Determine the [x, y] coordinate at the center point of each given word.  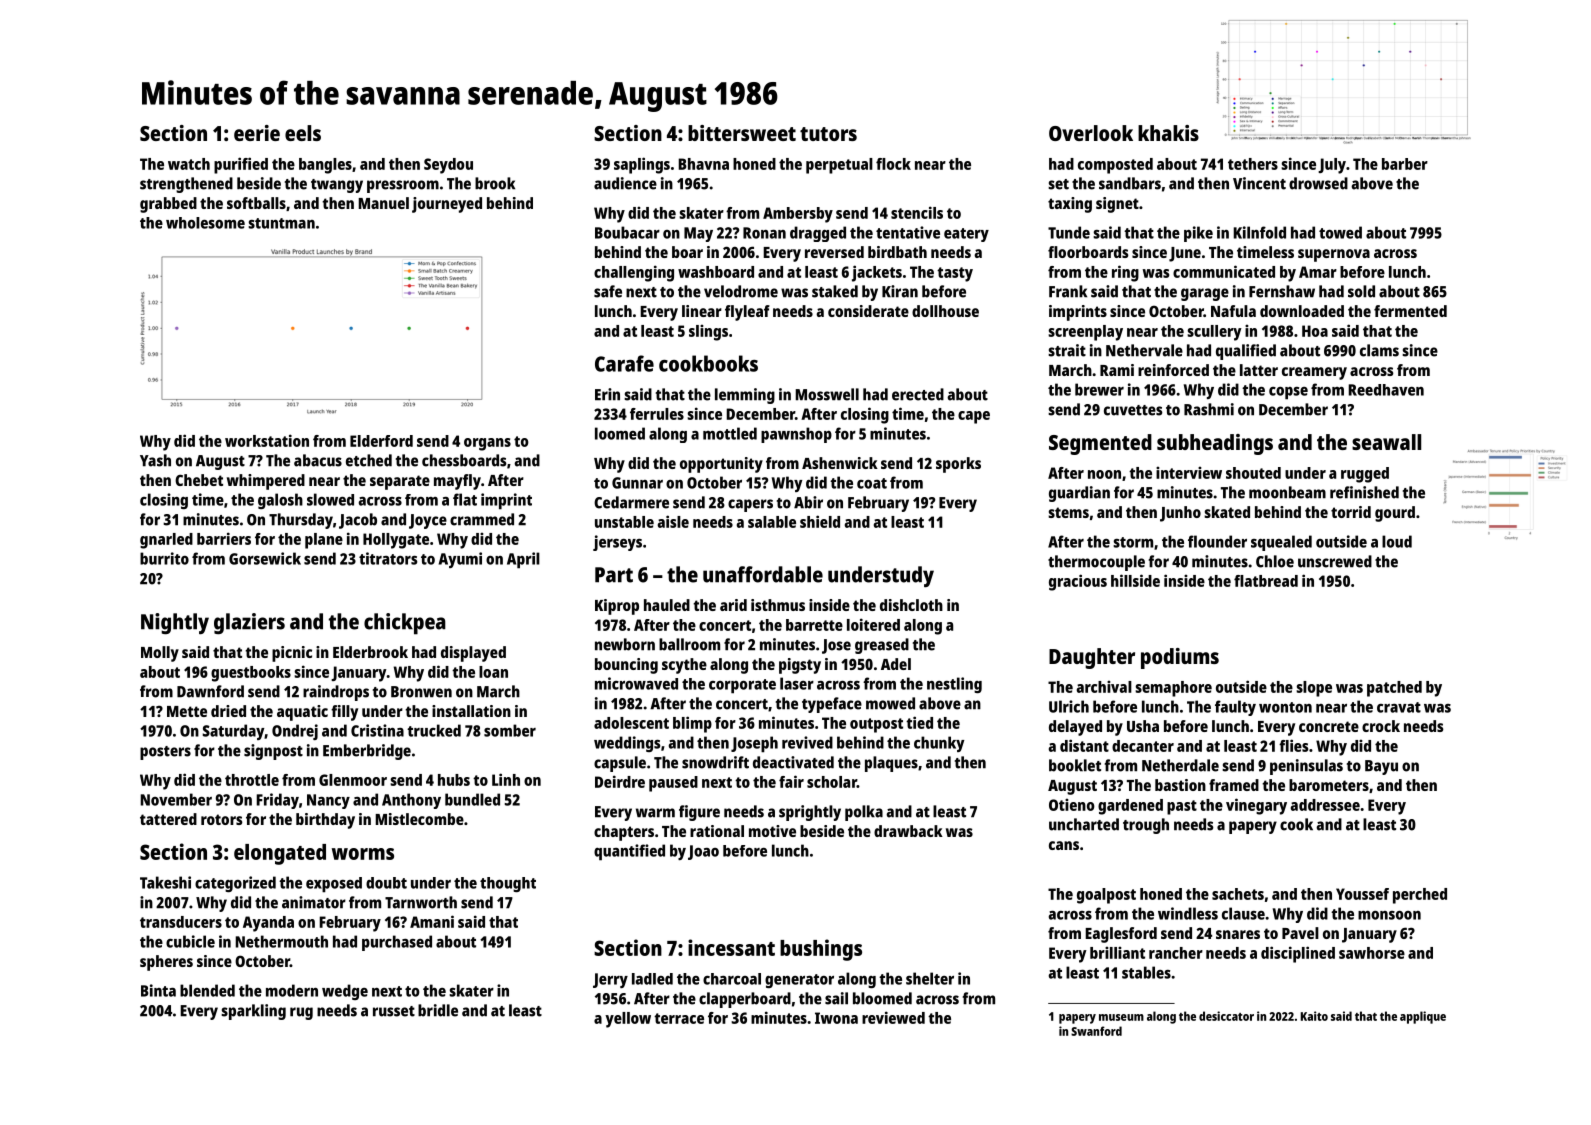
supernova [1334, 255]
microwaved [636, 683]
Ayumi [460, 560]
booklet [1075, 765]
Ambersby [798, 215]
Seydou [448, 166]
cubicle [190, 941]
